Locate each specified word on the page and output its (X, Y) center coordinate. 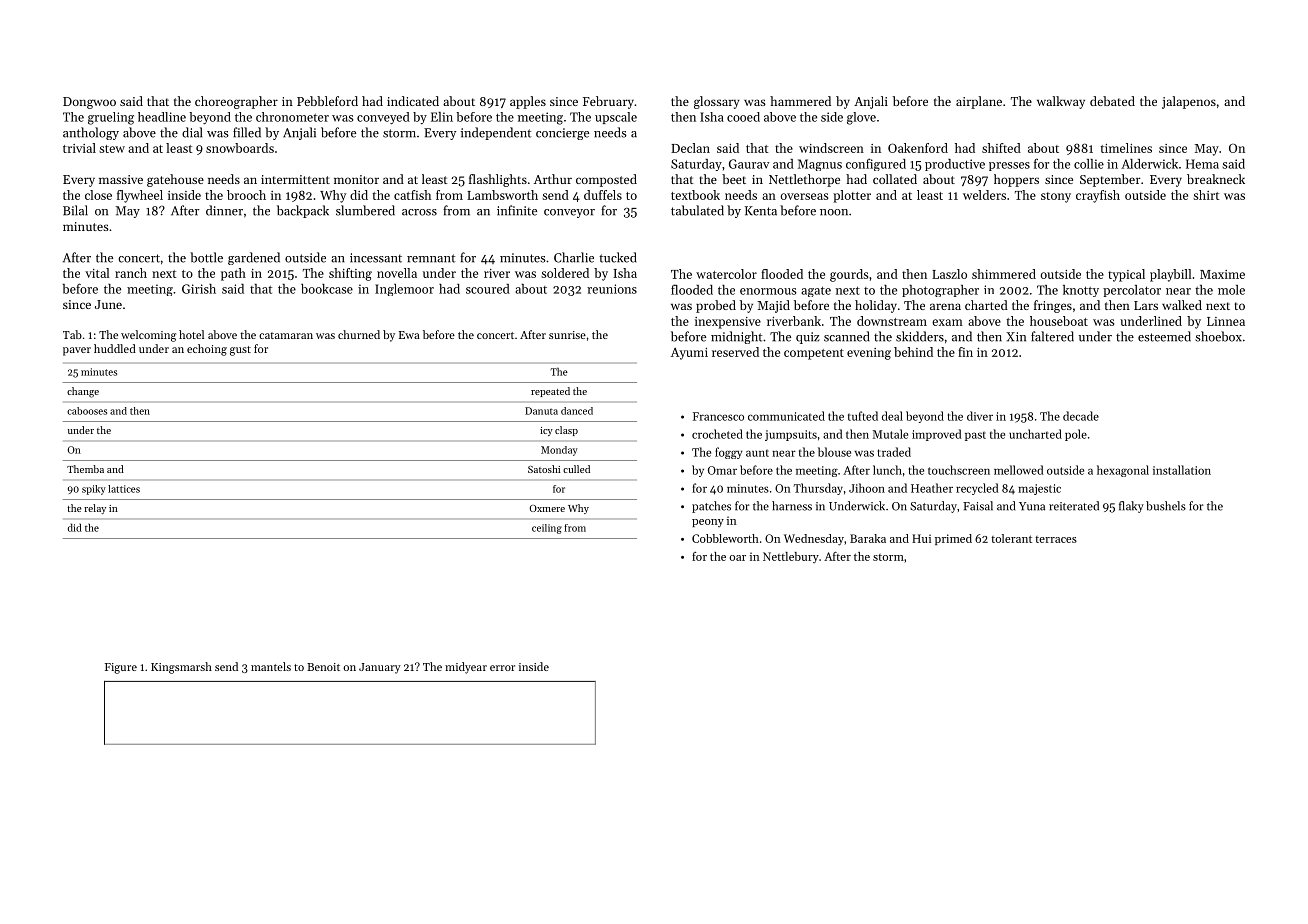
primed (953, 539)
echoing (207, 350)
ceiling (547, 529)
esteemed (1164, 336)
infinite (517, 210)
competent (814, 354)
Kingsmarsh (181, 668)
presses (1009, 166)
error (502, 668)
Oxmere (547, 508)
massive (121, 179)
